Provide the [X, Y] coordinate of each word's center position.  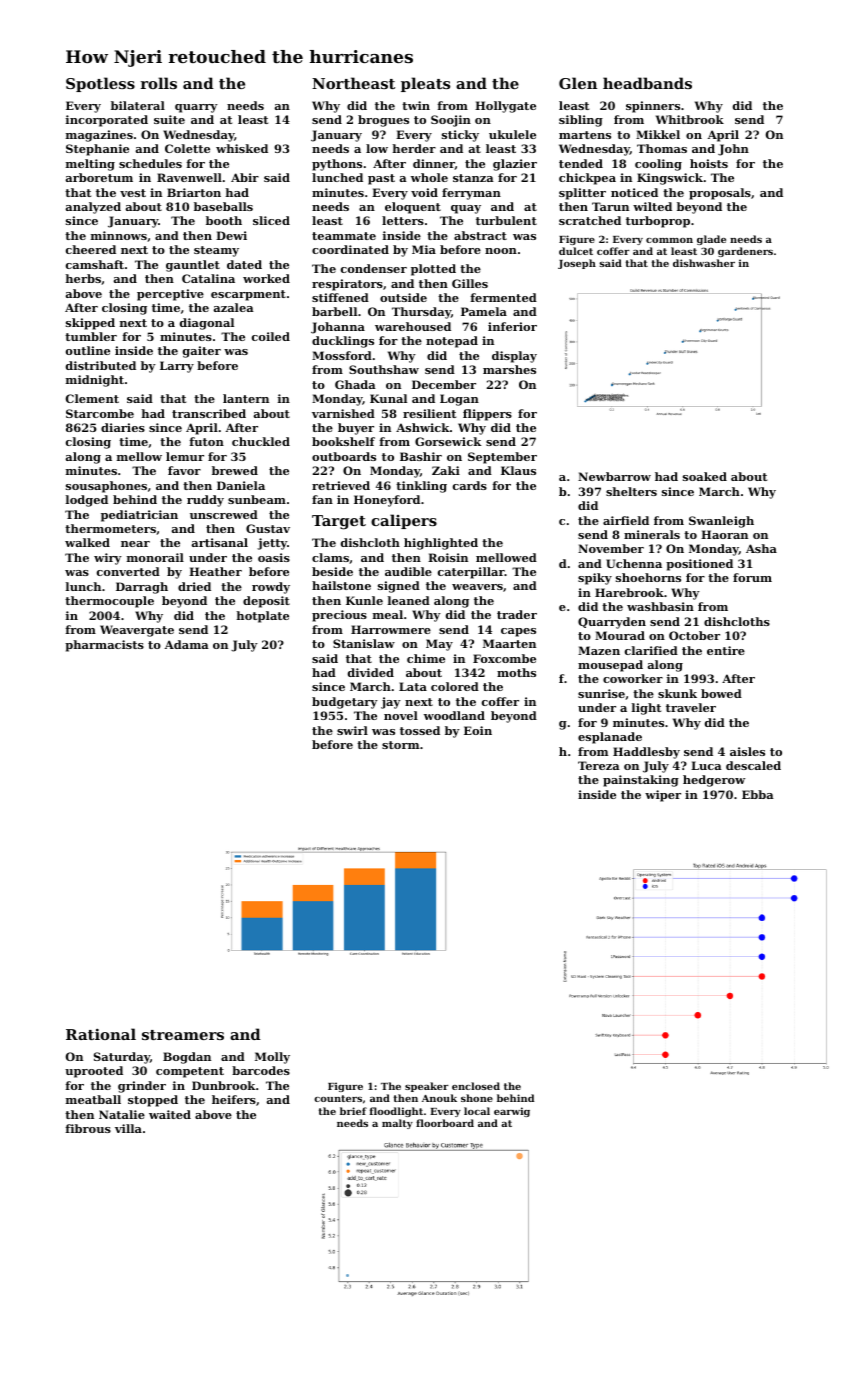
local [477, 1111]
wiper [663, 796]
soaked [705, 476]
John [733, 150]
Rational [101, 1034]
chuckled [261, 441]
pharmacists [104, 646]
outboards [344, 456]
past [381, 179]
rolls [159, 83]
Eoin [478, 730]
